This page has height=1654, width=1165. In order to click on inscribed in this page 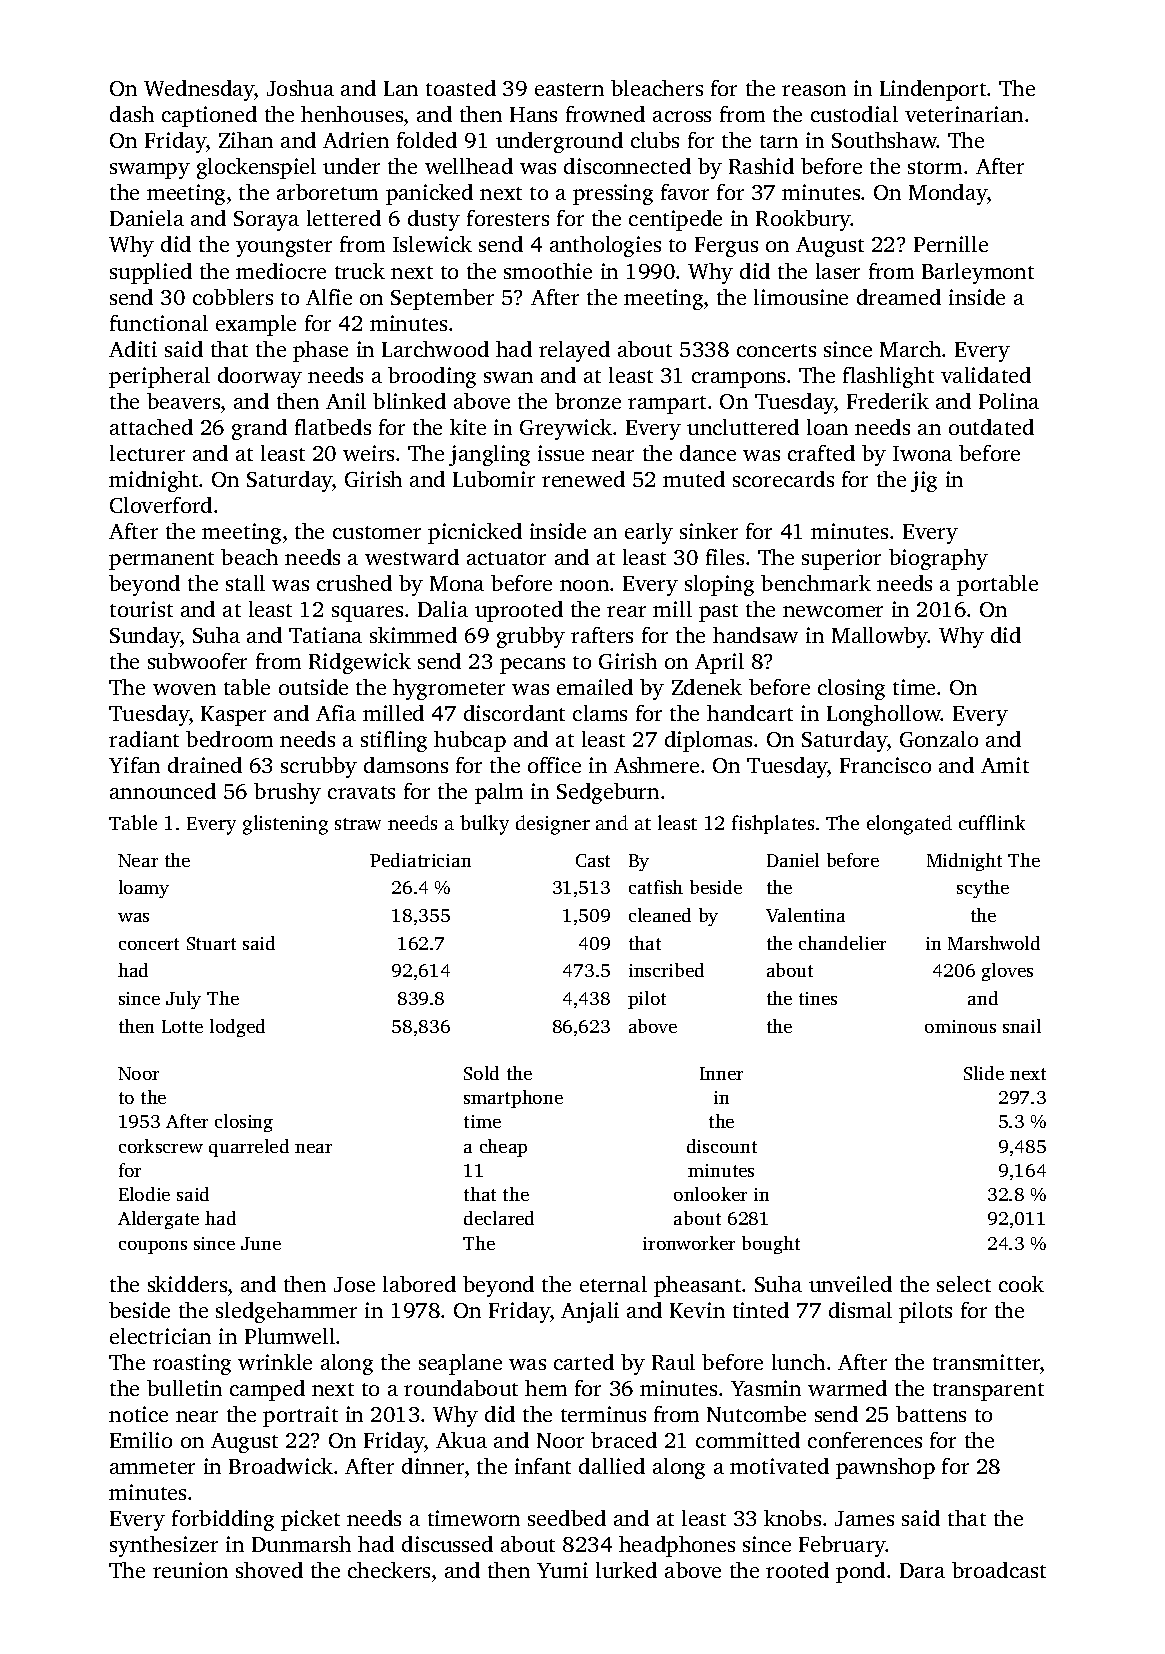, I will do `click(666, 970)`.
